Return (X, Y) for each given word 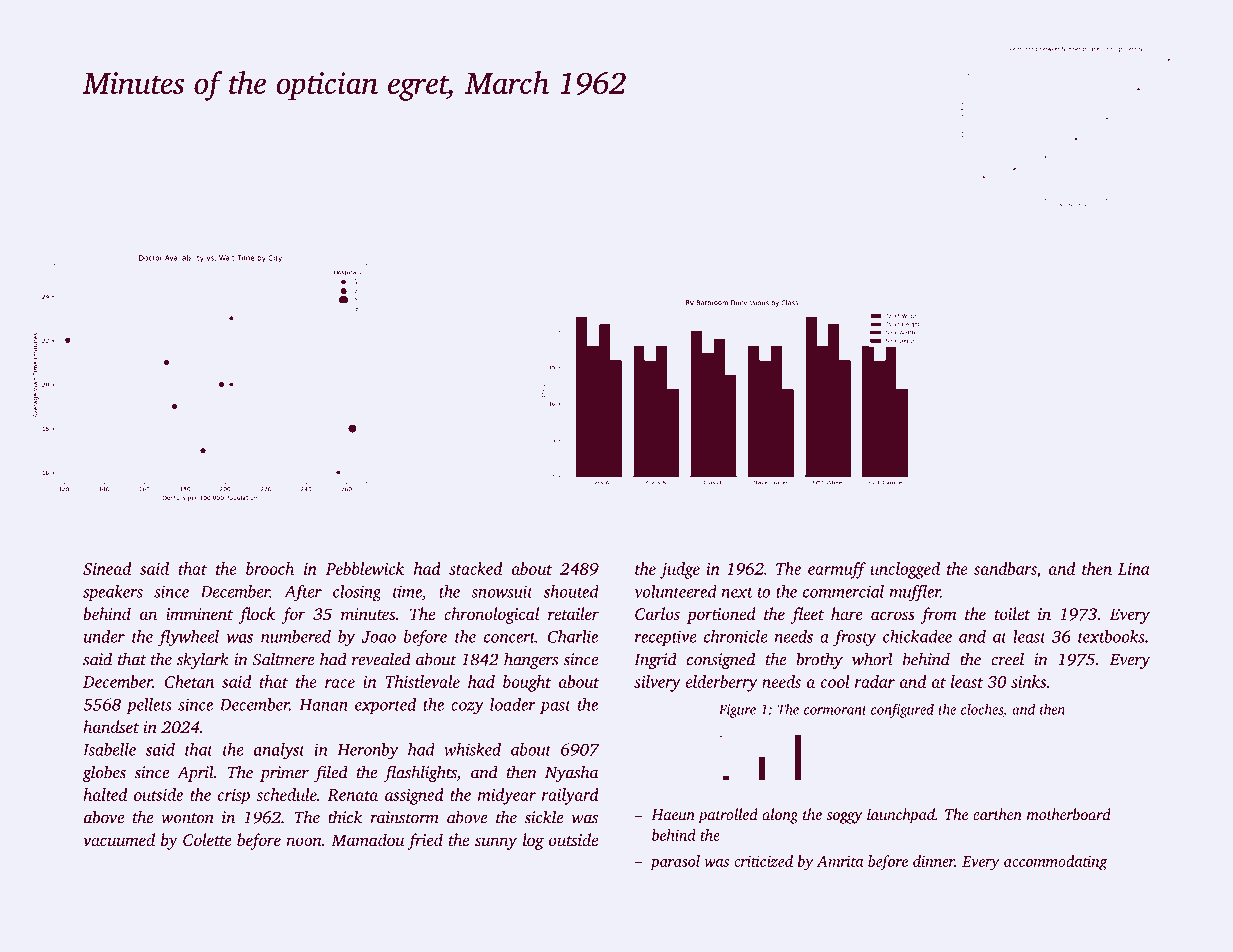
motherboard (1069, 814)
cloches (982, 709)
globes (104, 773)
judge (680, 570)
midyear (507, 796)
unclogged (905, 570)
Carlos (657, 613)
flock (257, 615)
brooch (270, 568)
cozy (467, 708)
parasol (675, 862)
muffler (915, 593)
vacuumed (119, 839)
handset (111, 726)
